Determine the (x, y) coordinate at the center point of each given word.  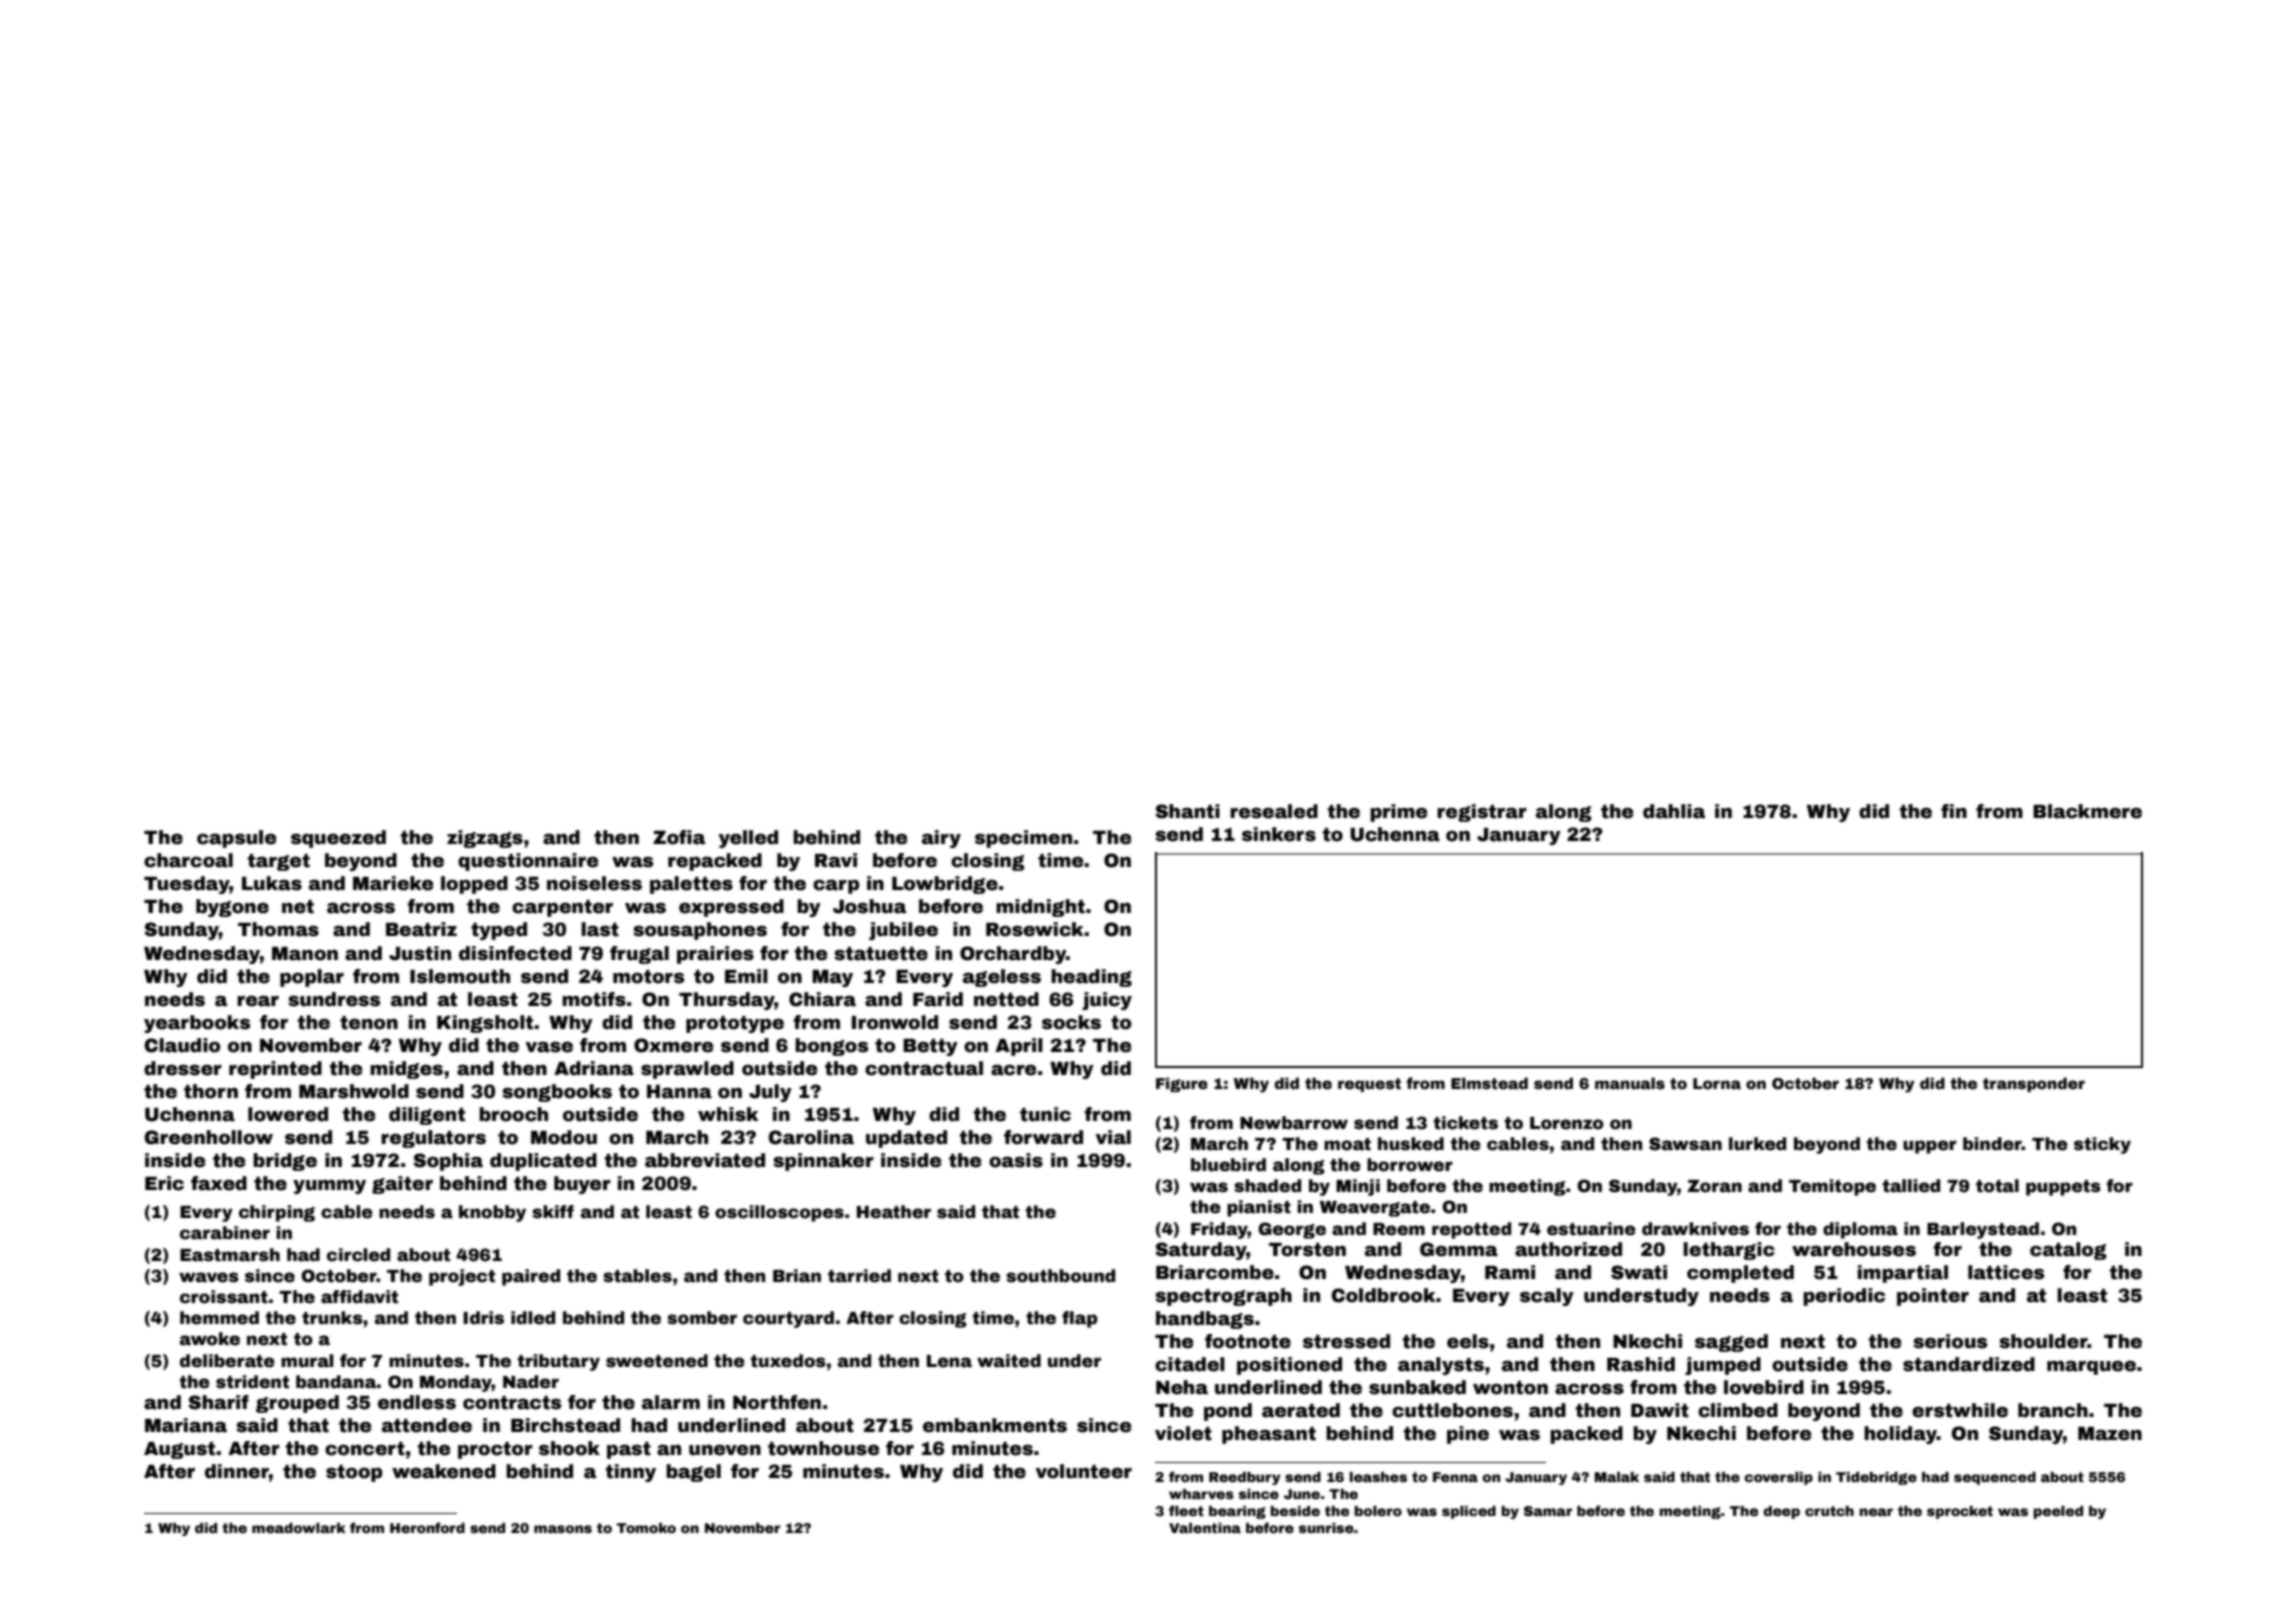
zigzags (485, 839)
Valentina (1205, 1528)
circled (358, 1255)
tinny (630, 1473)
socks (1071, 1022)
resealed (1274, 811)
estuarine (1591, 1229)
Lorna (1717, 1083)
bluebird (1228, 1165)
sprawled (687, 1070)
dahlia (1674, 811)
